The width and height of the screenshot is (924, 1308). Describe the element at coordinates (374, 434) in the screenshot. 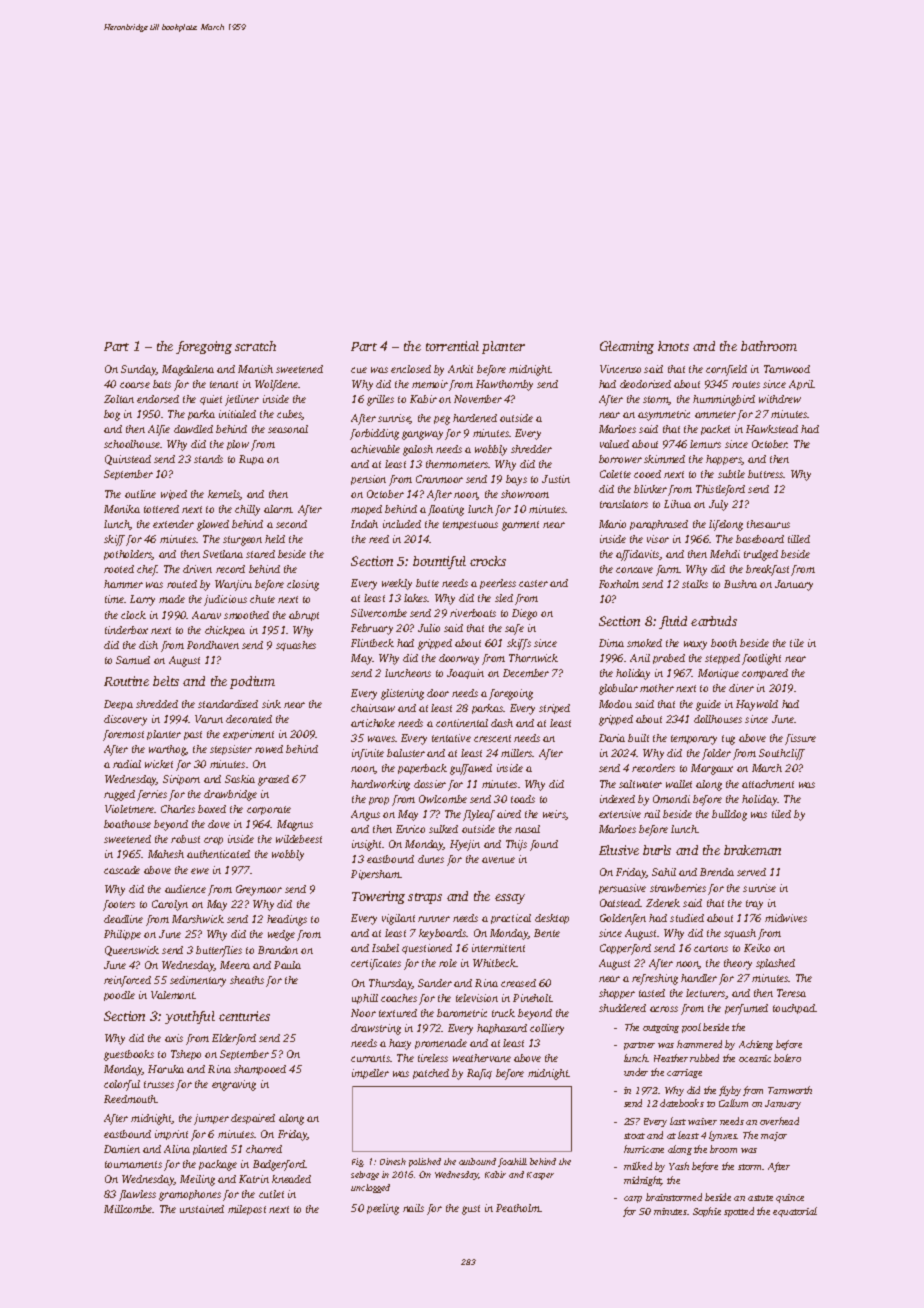

I see `forbidding` at that location.
